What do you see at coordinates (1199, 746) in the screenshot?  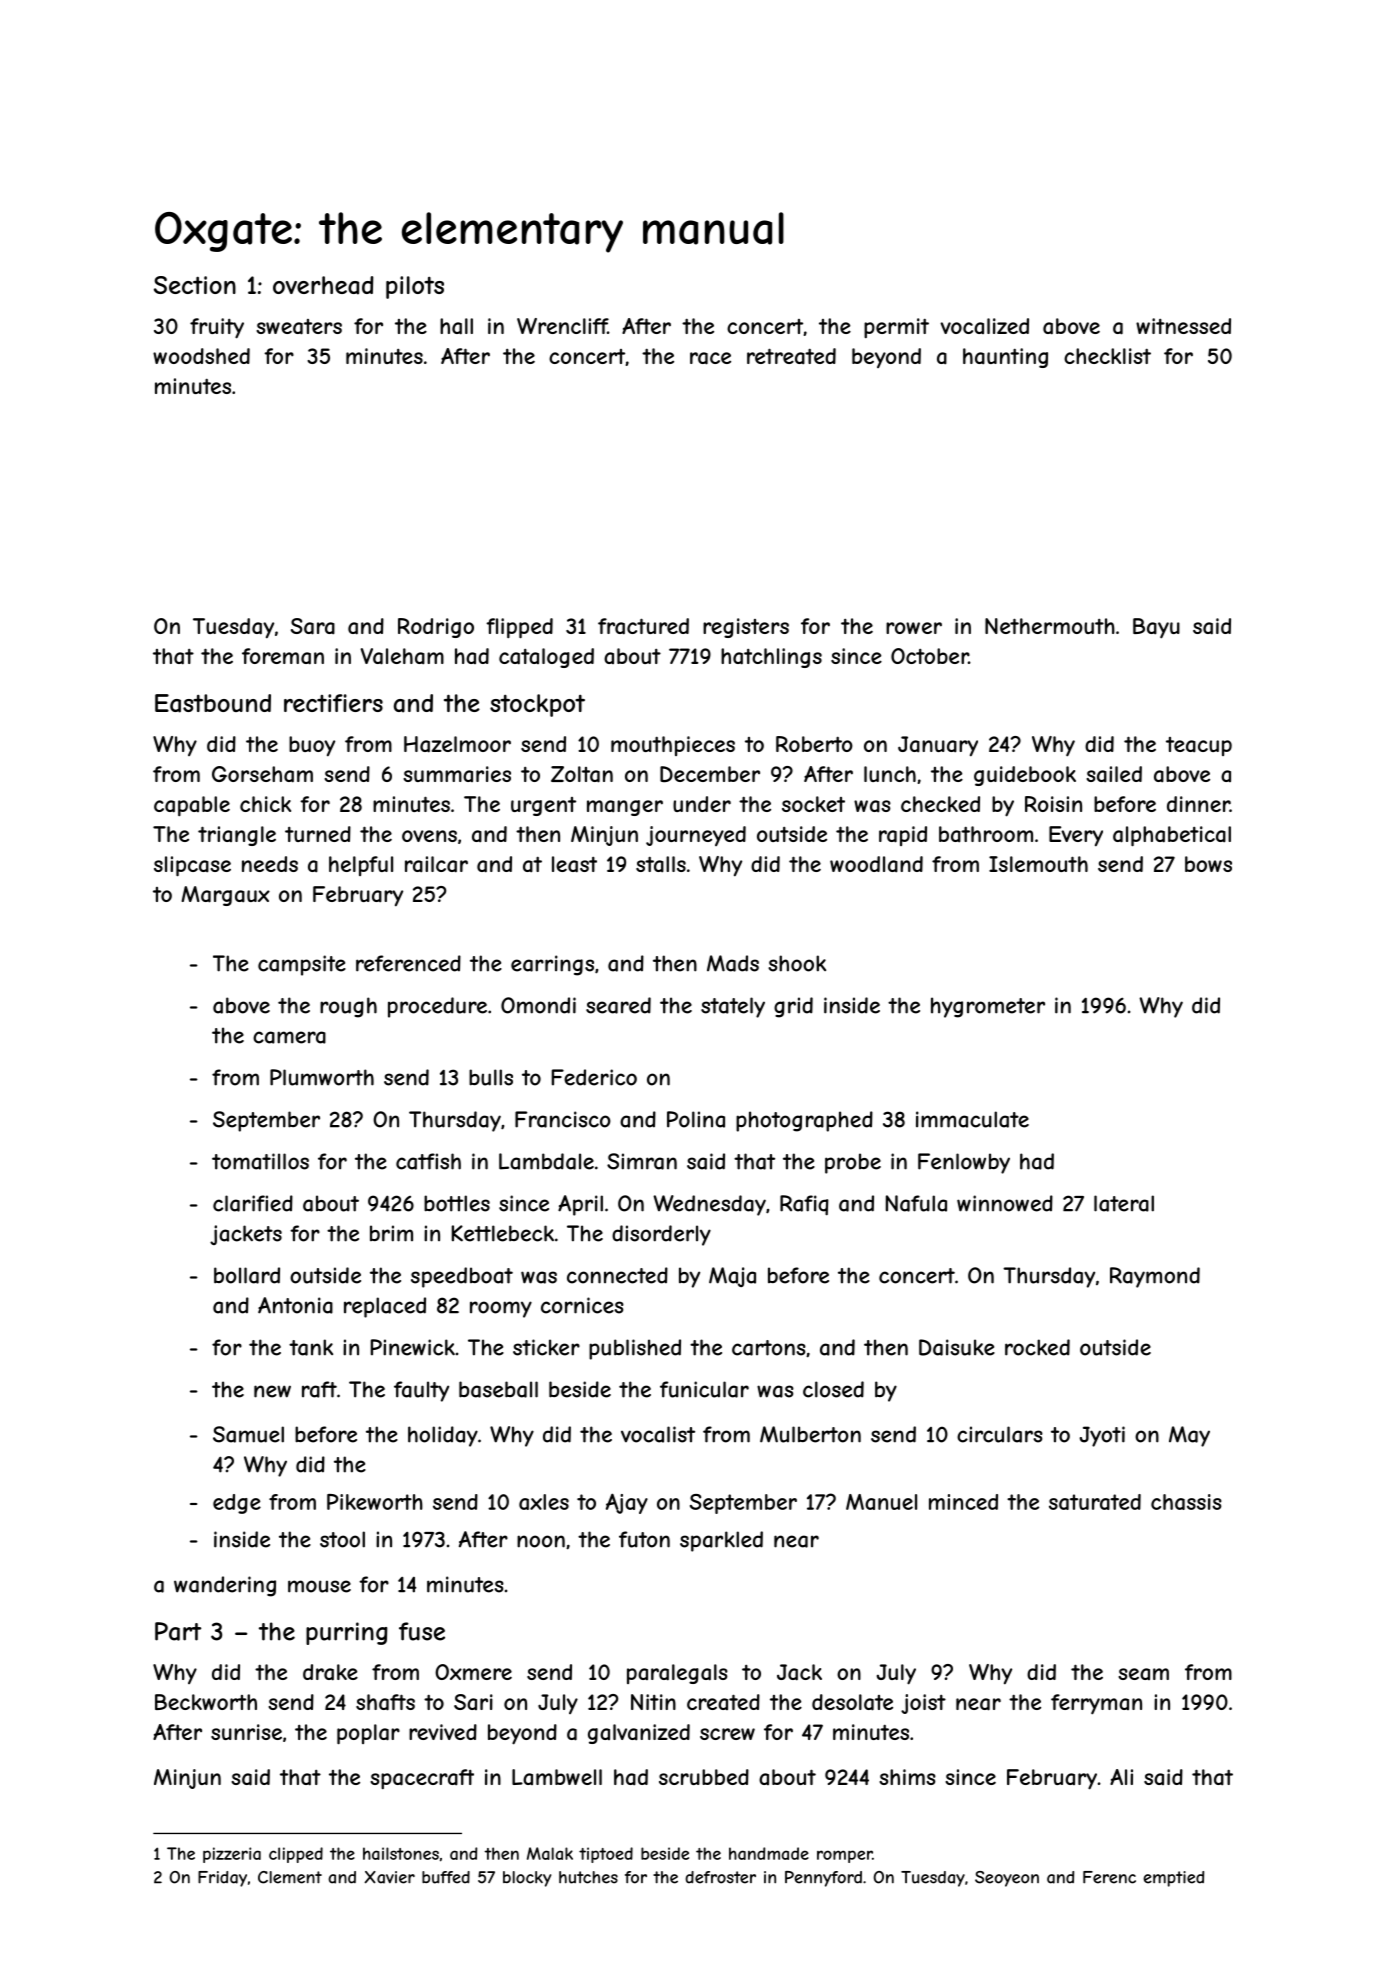 I see `teacup` at bounding box center [1199, 746].
